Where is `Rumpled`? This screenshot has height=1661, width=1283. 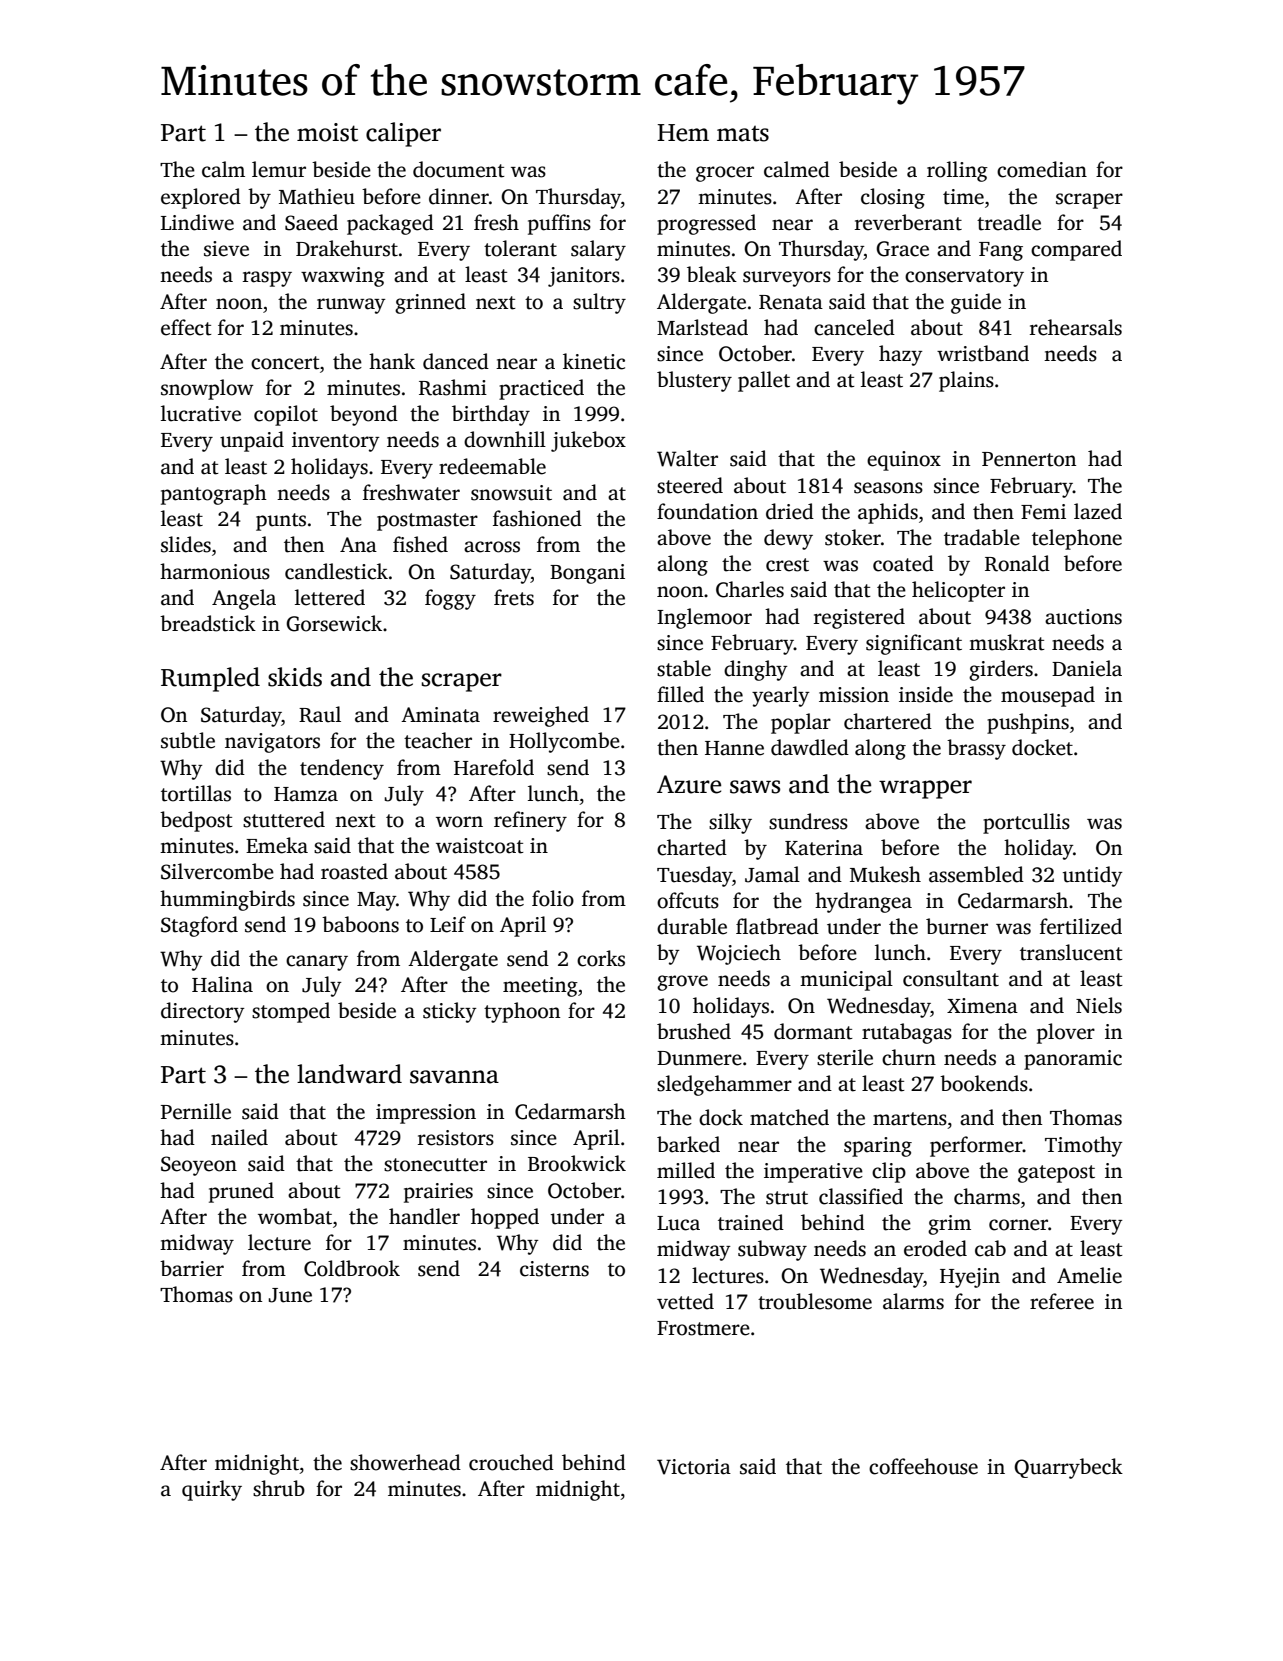 Rumpled is located at coordinates (210, 679).
